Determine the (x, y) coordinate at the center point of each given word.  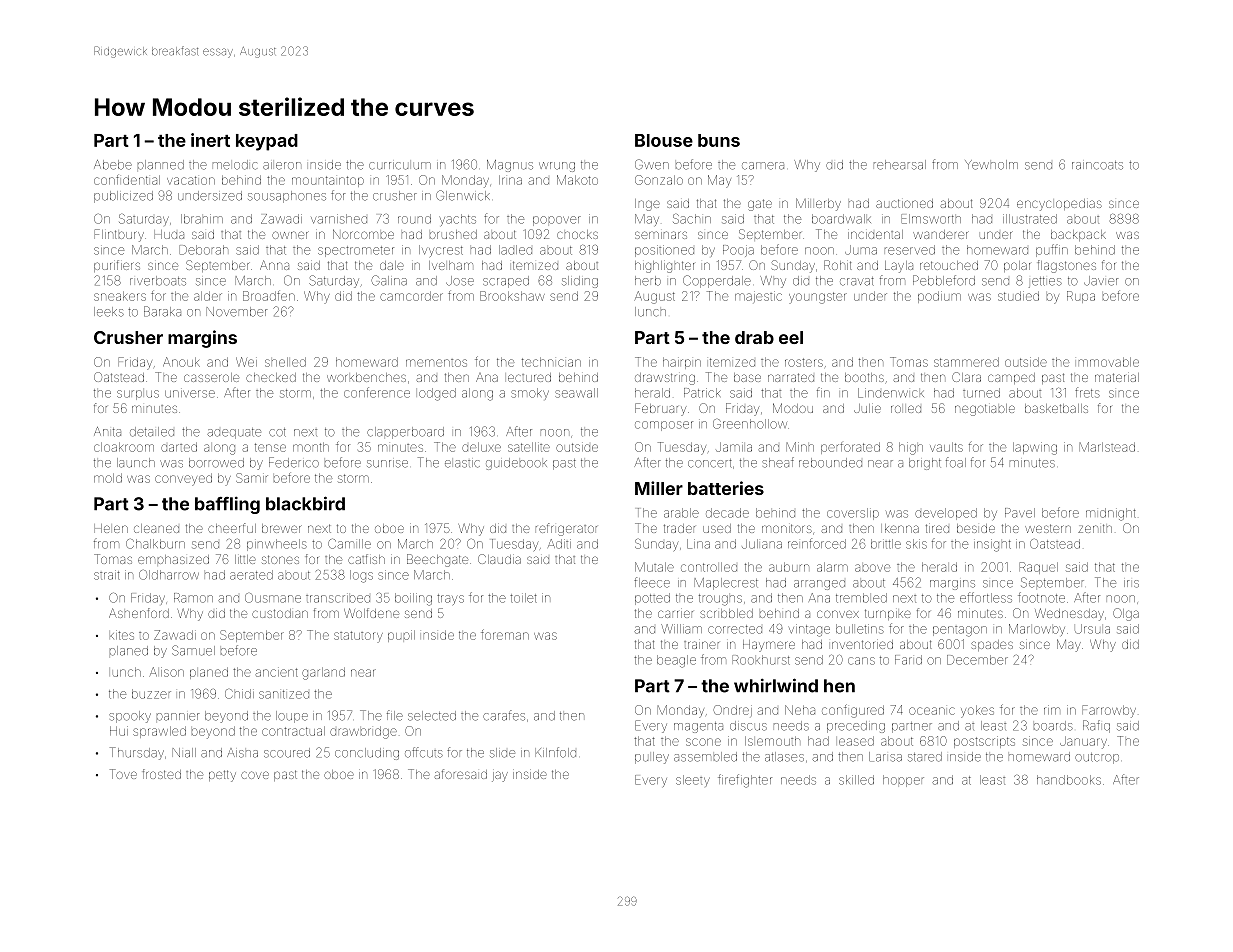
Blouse (664, 140)
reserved (910, 250)
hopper (903, 781)
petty (222, 776)
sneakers (120, 296)
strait (107, 575)
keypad (267, 142)
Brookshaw (512, 296)
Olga (1126, 614)
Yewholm (991, 165)
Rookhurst (761, 660)
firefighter (745, 781)
